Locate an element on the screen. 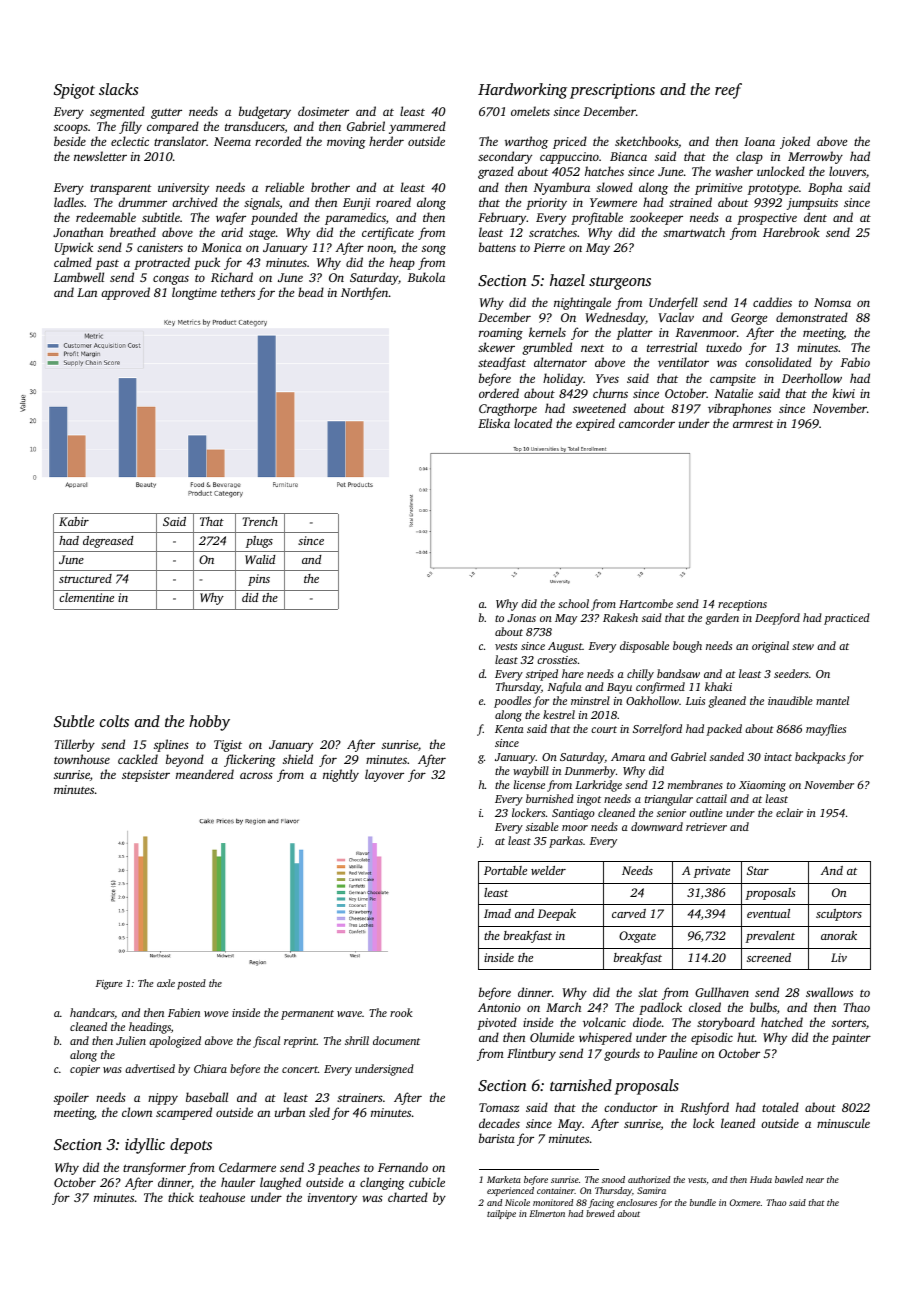  seeders is located at coordinates (791, 673).
